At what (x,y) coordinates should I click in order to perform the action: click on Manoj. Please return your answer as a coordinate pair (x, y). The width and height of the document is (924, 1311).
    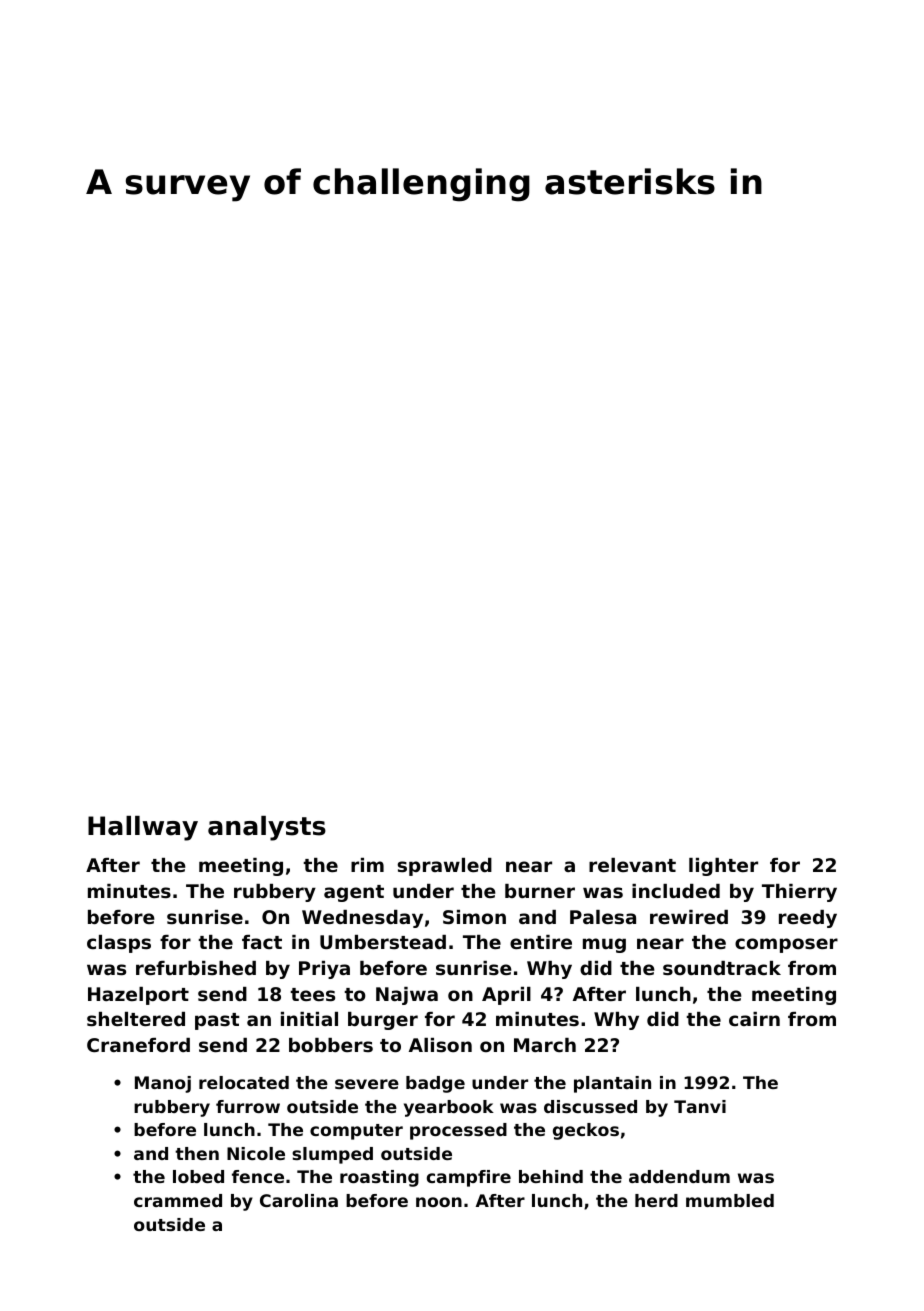
    Looking at the image, I should click on (163, 1084).
